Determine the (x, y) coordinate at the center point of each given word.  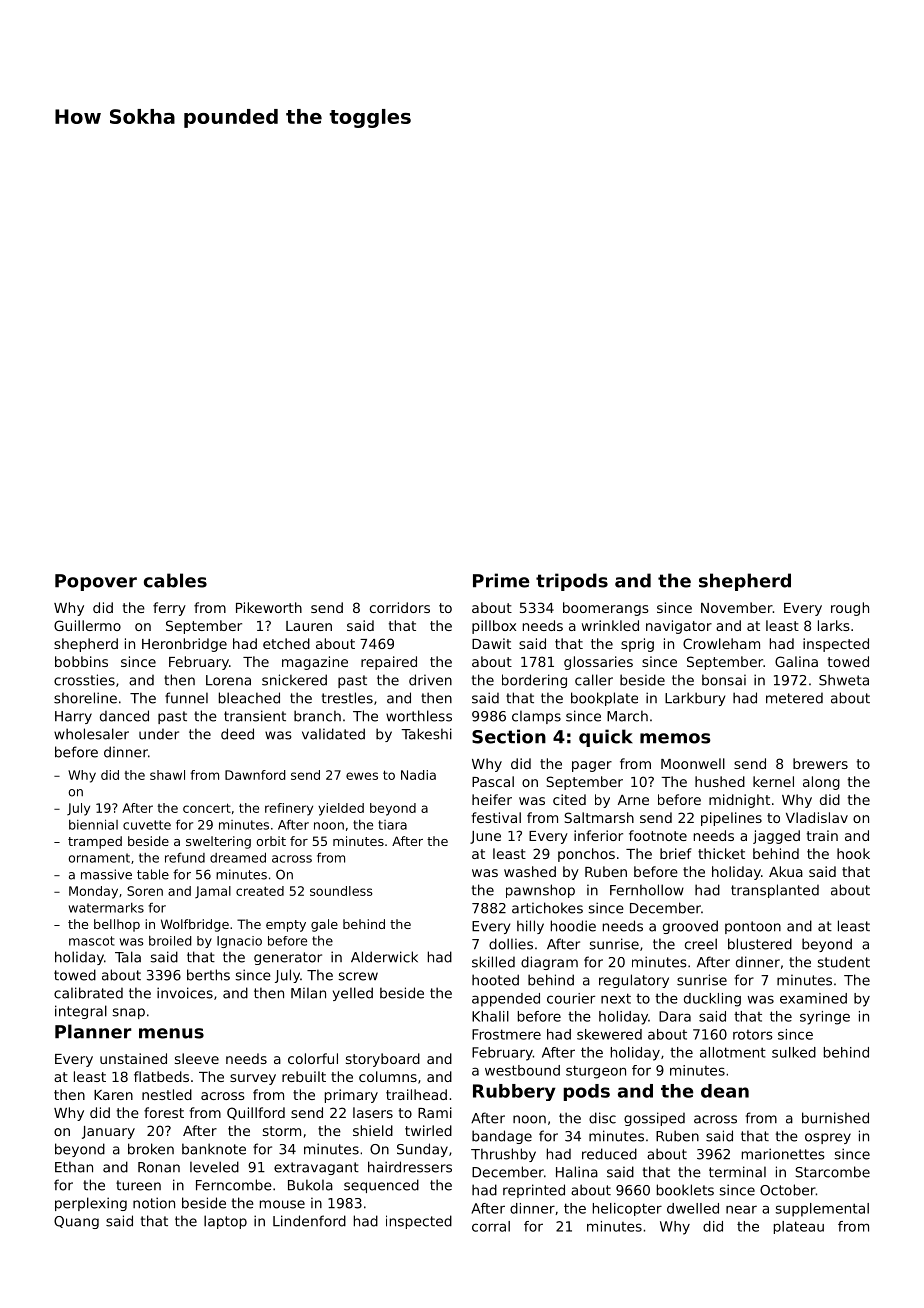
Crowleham (721, 643)
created (260, 891)
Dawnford (255, 775)
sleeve (197, 1058)
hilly (530, 927)
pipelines (731, 819)
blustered (760, 944)
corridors (400, 607)
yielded (341, 809)
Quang (76, 1222)
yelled (353, 994)
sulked (794, 1052)
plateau (799, 1227)
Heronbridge (184, 645)
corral (491, 1226)
